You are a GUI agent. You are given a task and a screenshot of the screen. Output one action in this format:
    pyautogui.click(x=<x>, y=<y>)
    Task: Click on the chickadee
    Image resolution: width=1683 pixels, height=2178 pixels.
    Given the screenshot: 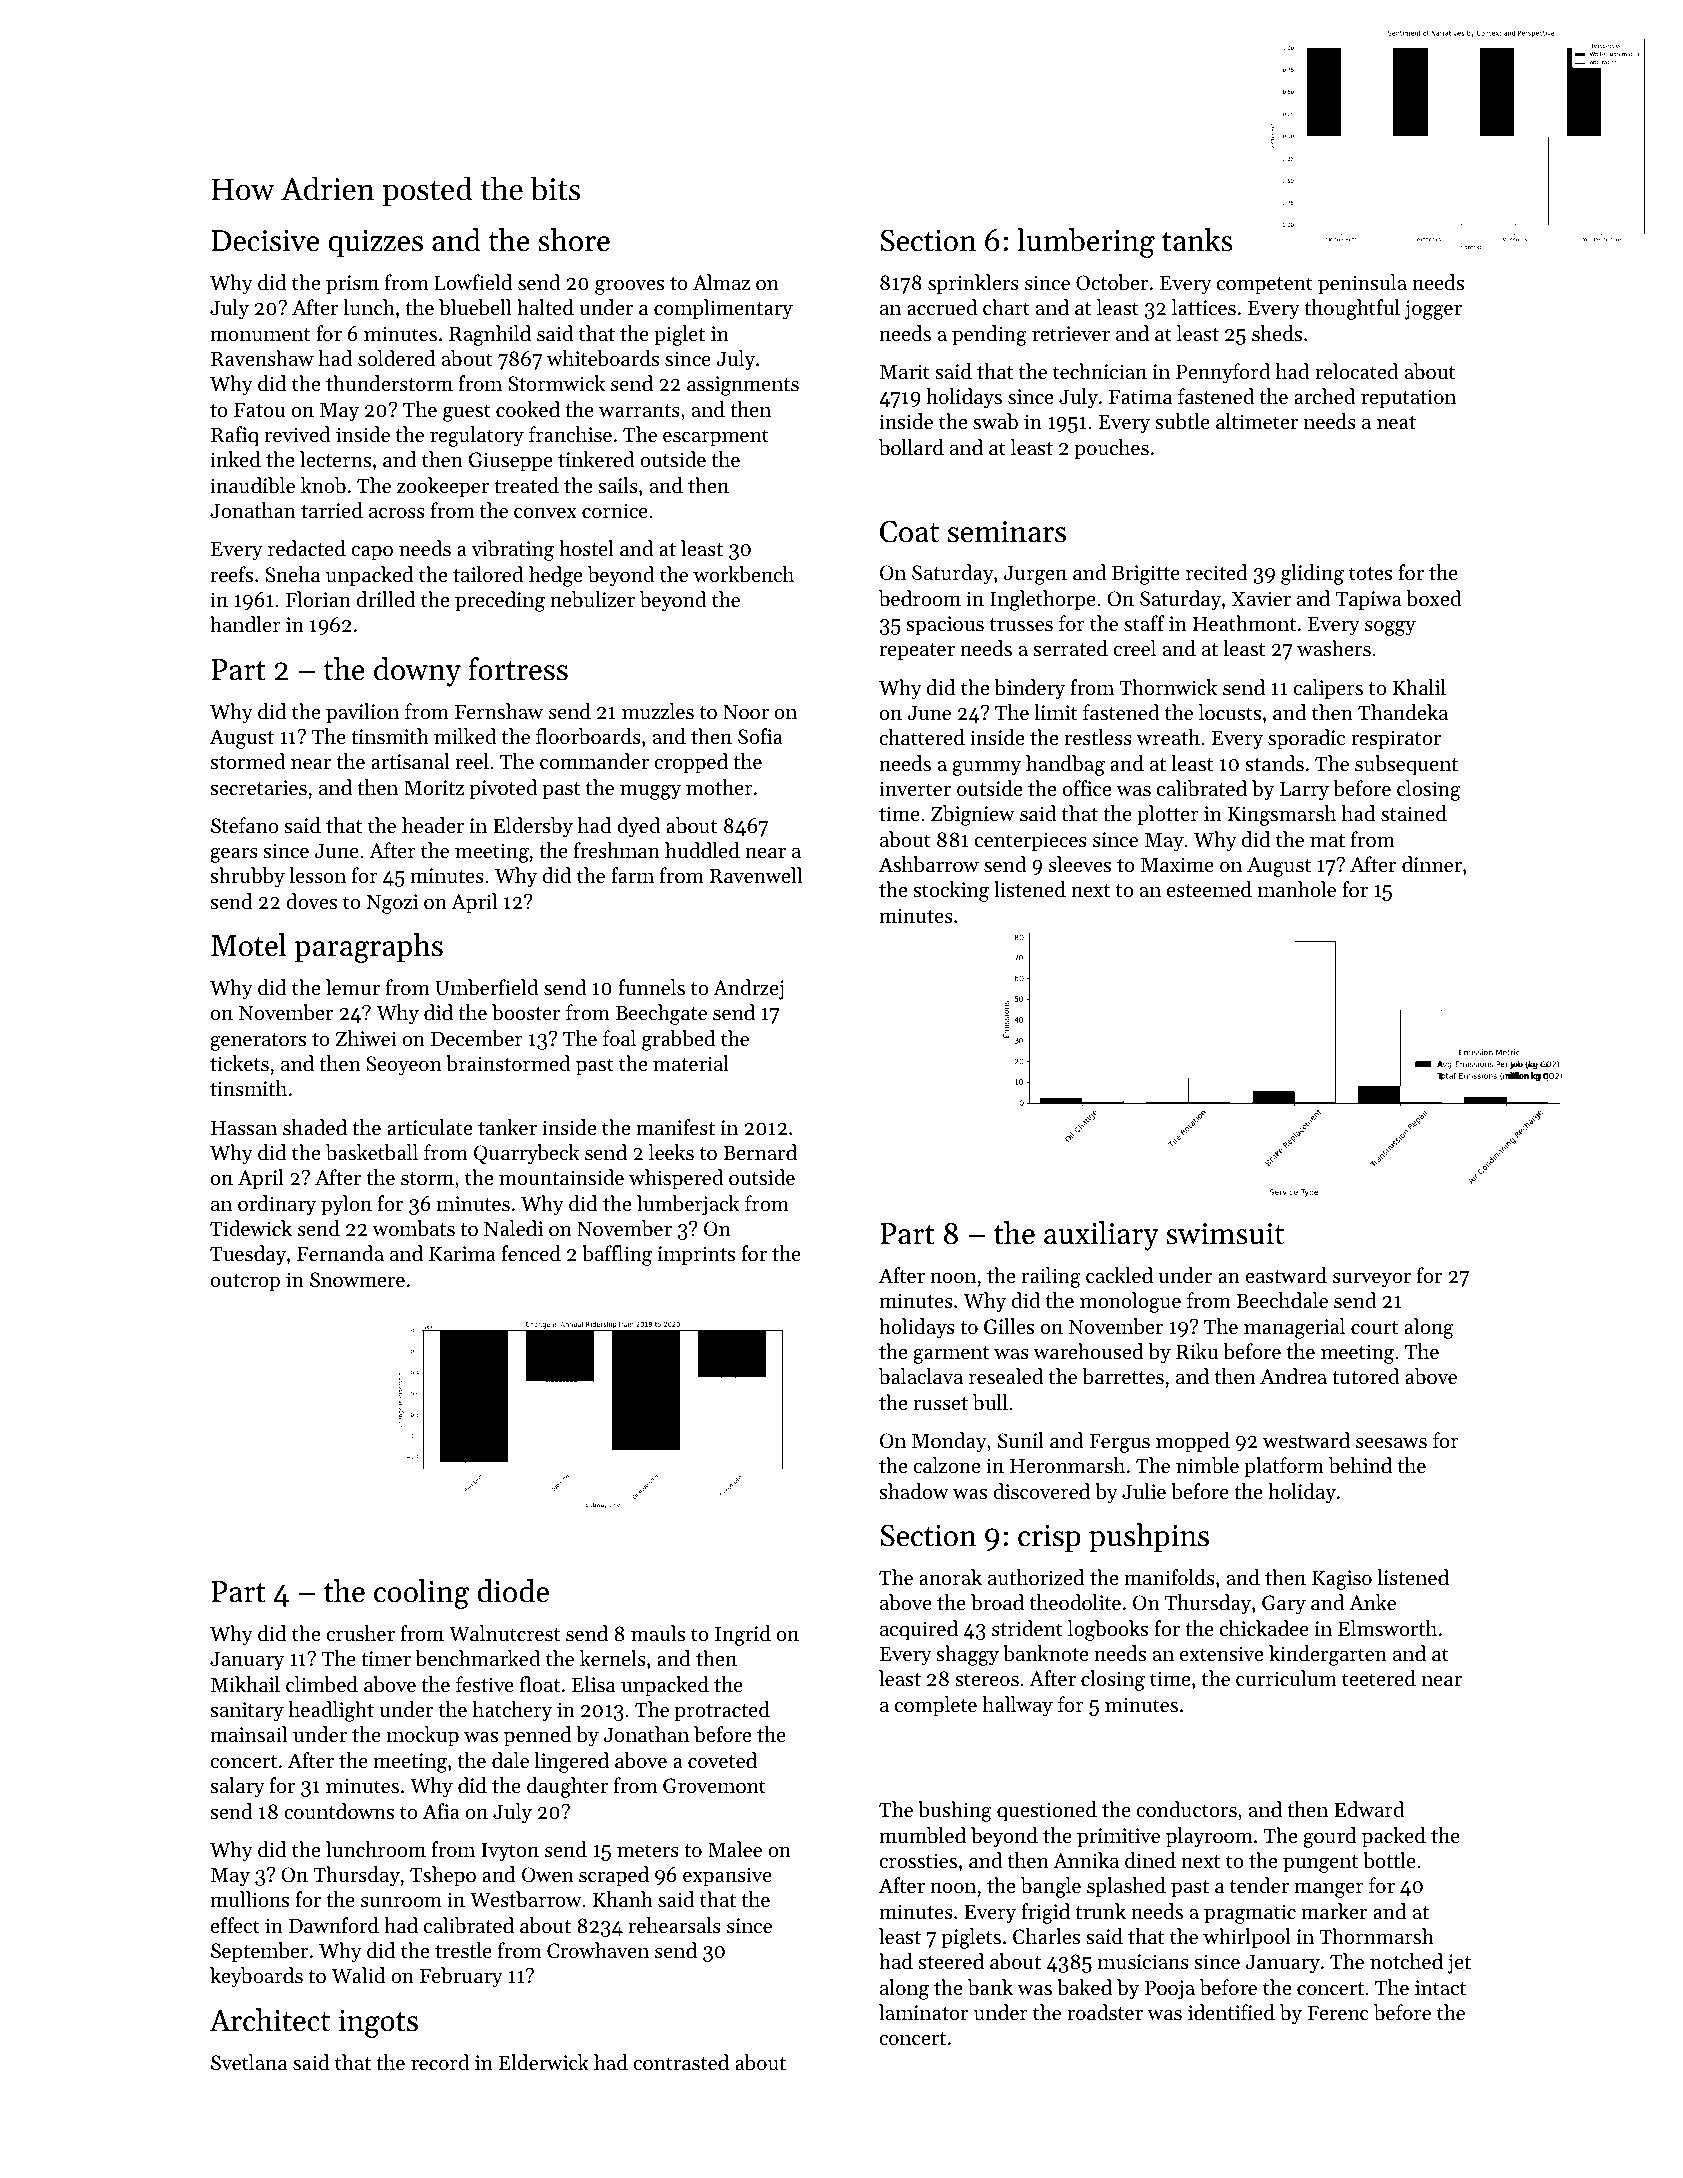 What is the action you would take?
    pyautogui.click(x=1264, y=1628)
